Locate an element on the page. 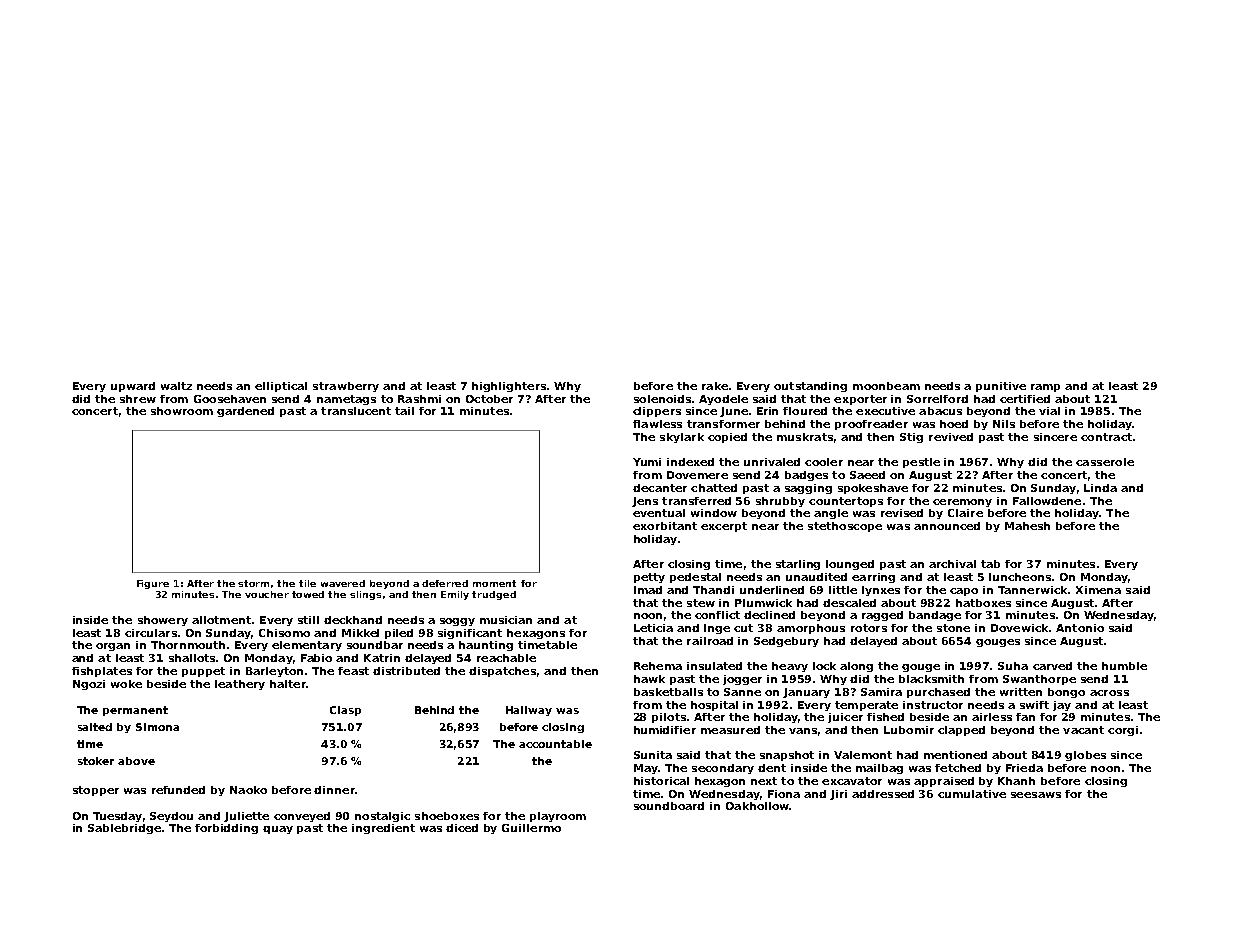 Image resolution: width=1233 pixels, height=952 pixels. rake is located at coordinates (715, 386).
